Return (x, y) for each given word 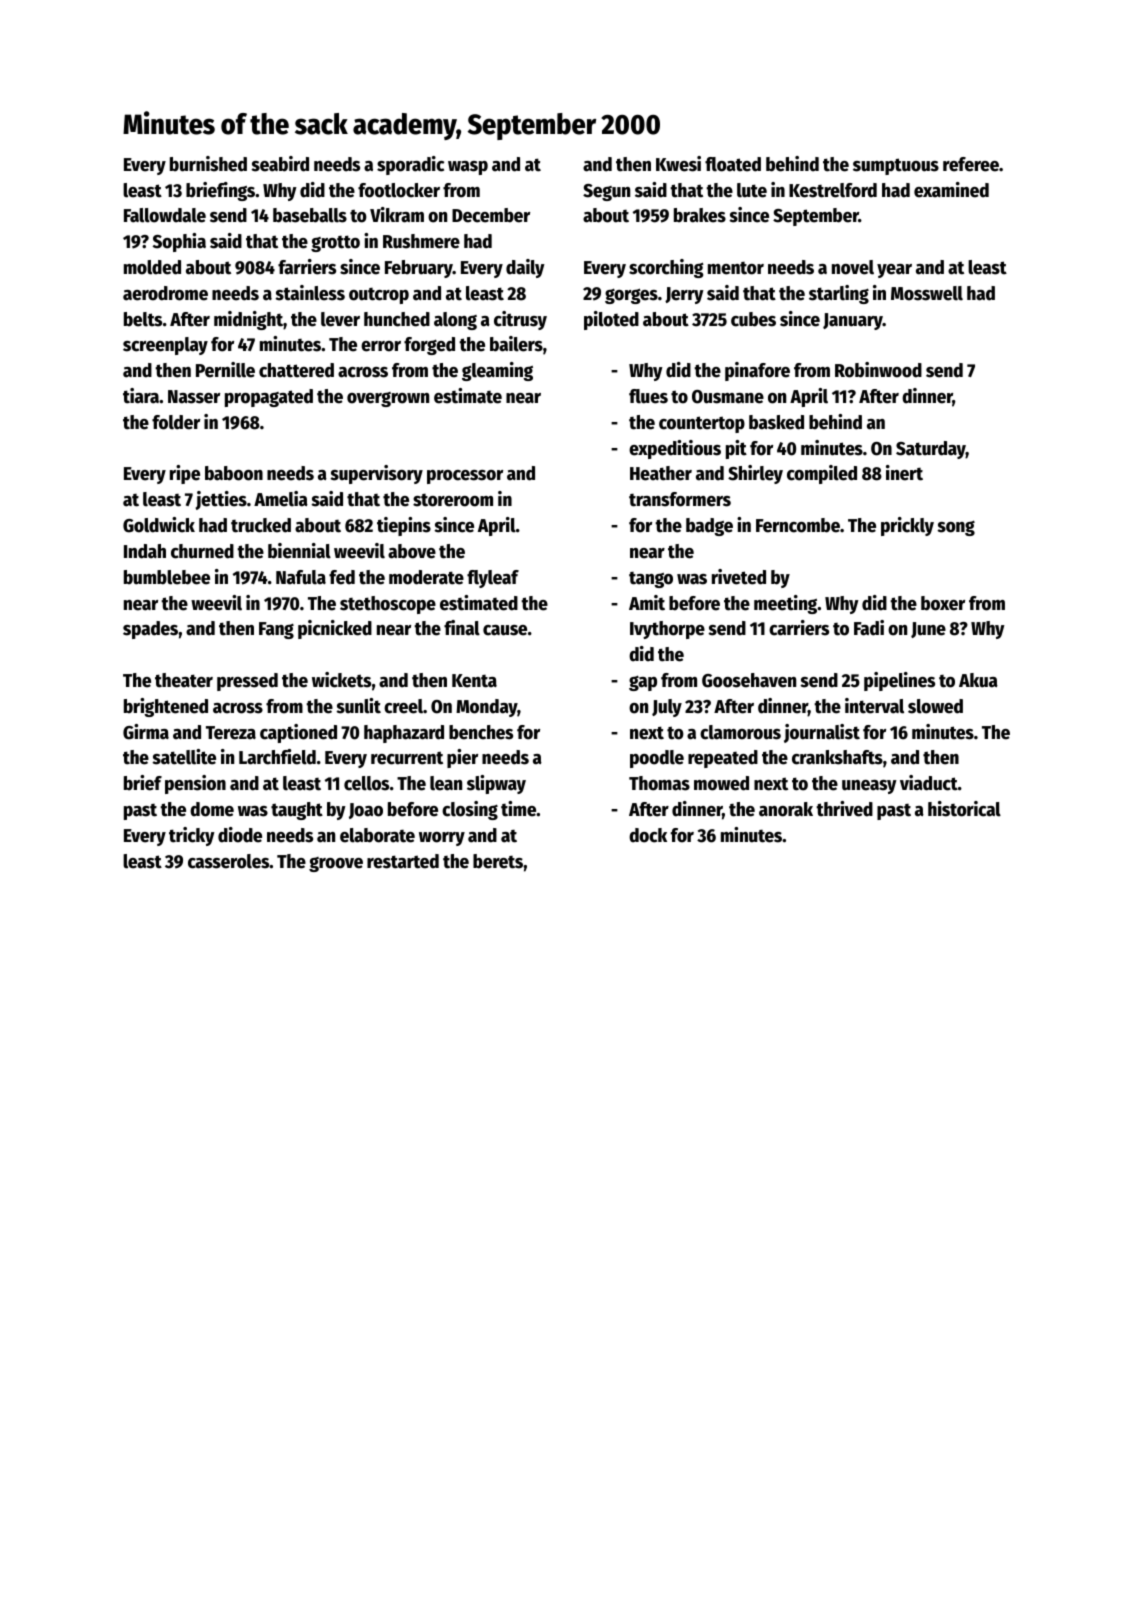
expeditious (675, 449)
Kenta (474, 681)
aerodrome (165, 293)
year (894, 271)
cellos (366, 783)
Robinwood (878, 370)
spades (150, 630)
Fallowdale (165, 215)
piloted (611, 320)
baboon (234, 473)
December (491, 215)
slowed (935, 706)
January (853, 321)
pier (462, 758)
